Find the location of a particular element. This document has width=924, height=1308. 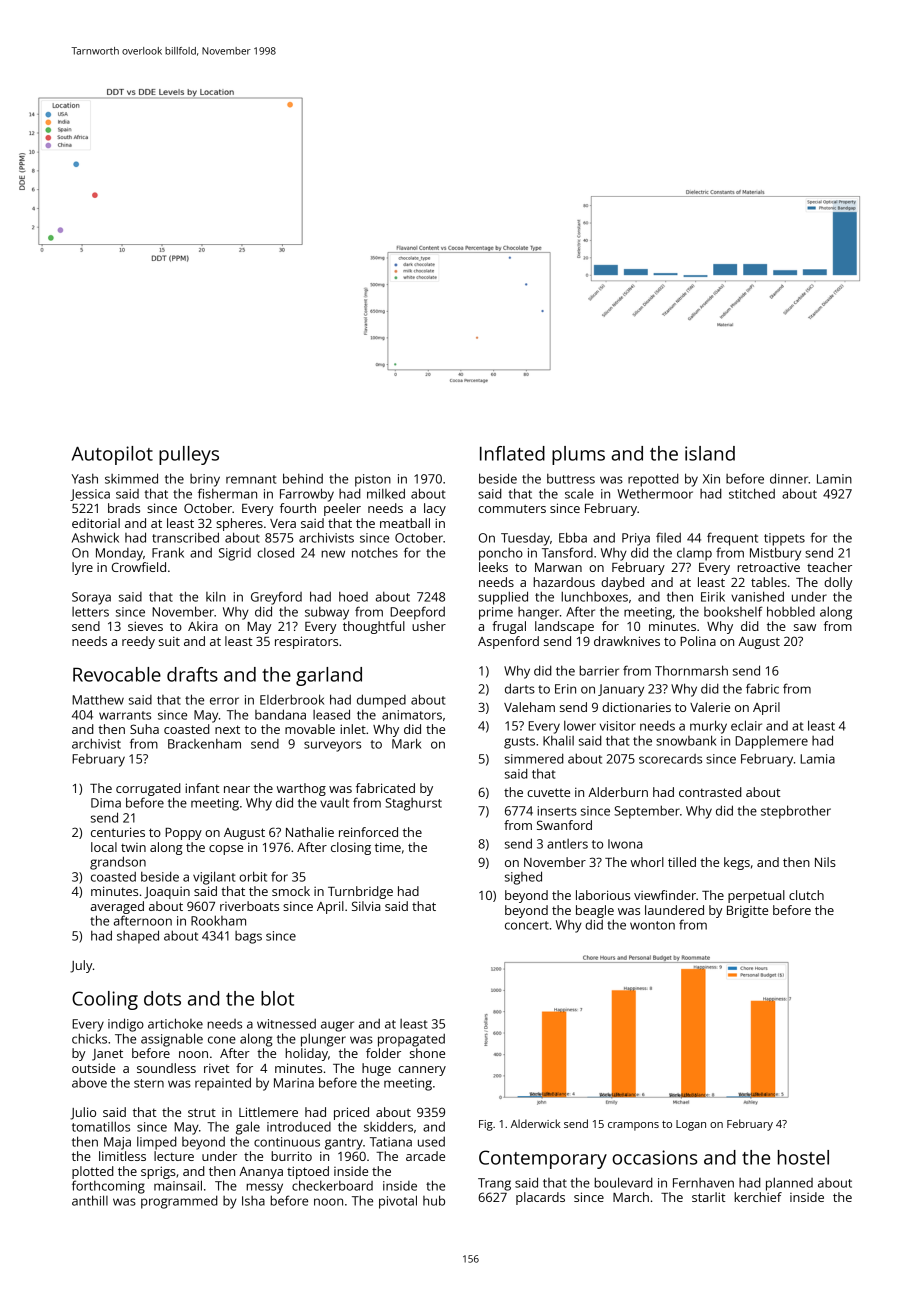

usher is located at coordinates (429, 626).
